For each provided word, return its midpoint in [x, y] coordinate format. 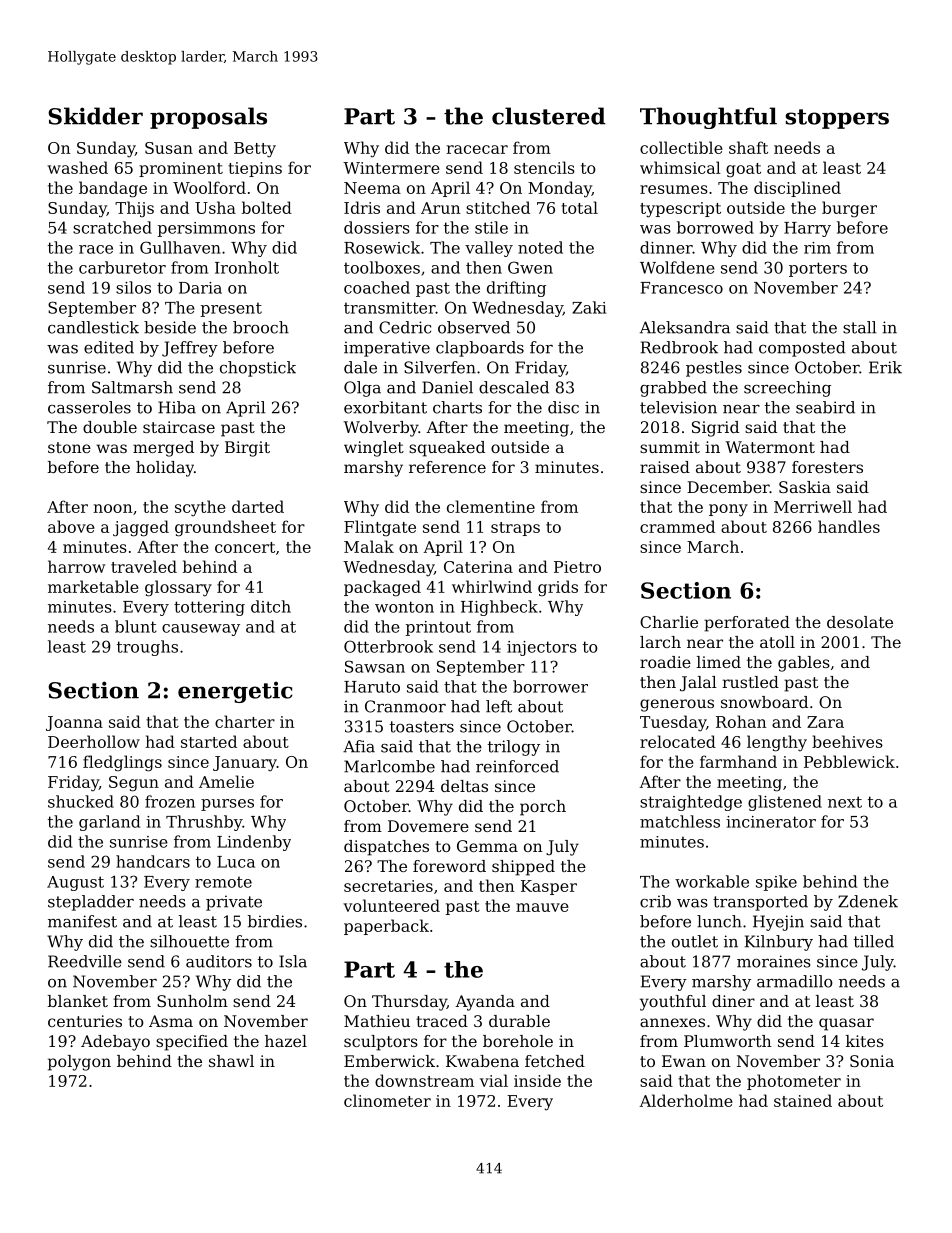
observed [474, 327]
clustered [549, 116]
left [499, 706]
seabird [825, 407]
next [845, 802]
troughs [147, 648]
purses [227, 805]
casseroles [89, 407]
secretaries [388, 886]
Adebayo [115, 1043]
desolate [860, 622]
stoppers [837, 119]
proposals [208, 118]
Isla [293, 961]
